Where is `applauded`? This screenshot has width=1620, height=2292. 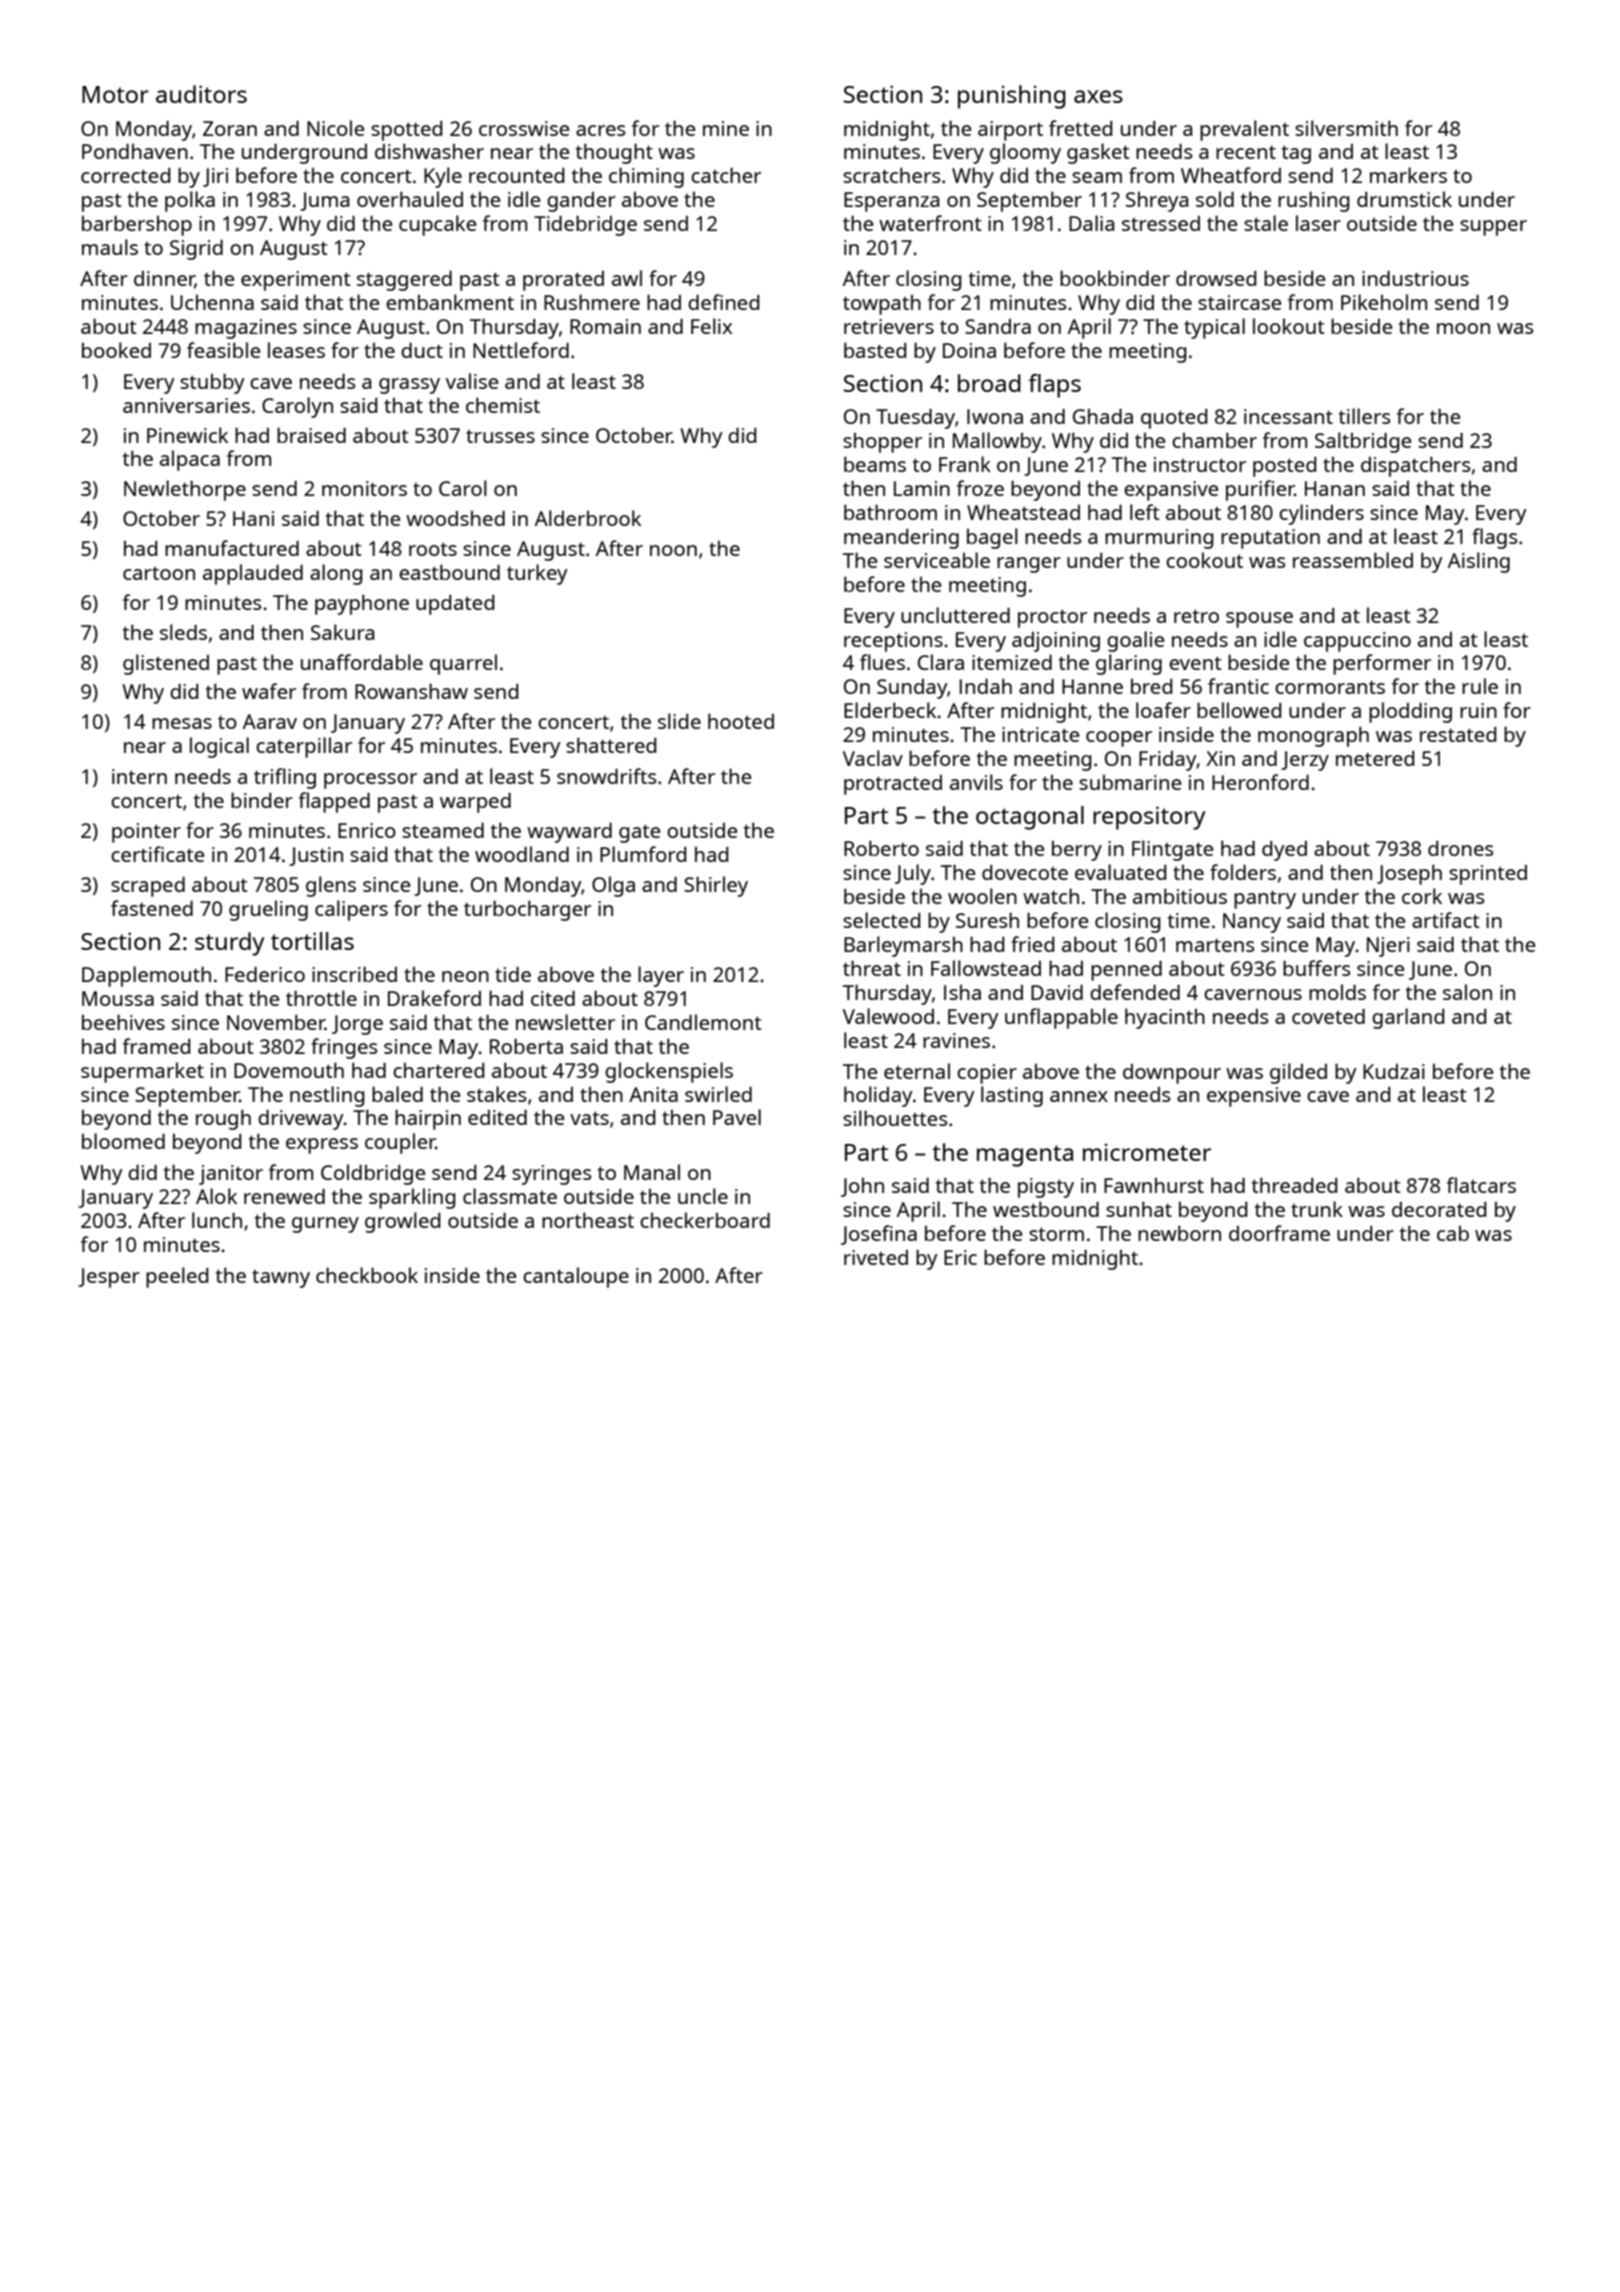 applauded is located at coordinates (253, 574).
